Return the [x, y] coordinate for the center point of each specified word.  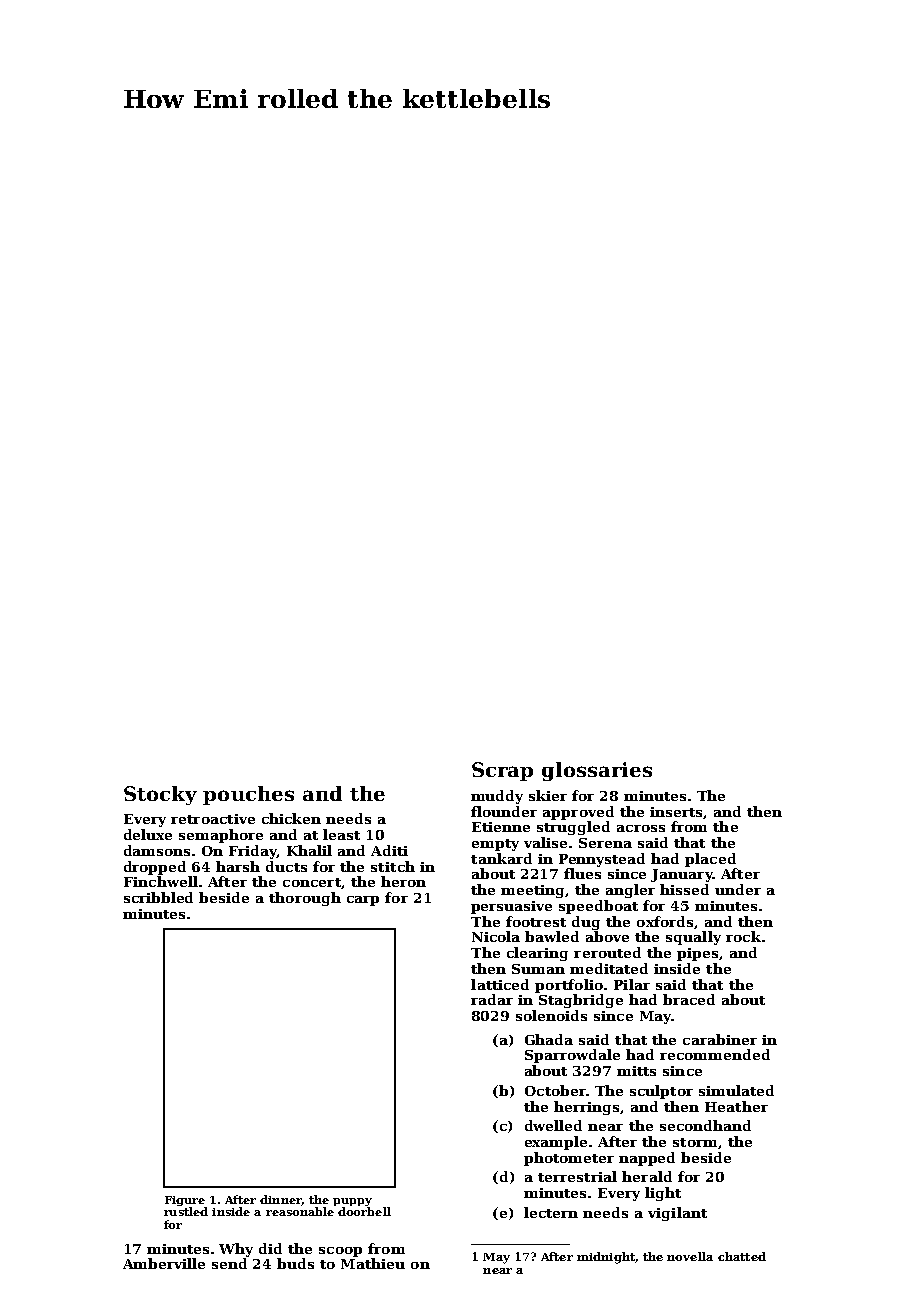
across [641, 828]
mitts [636, 1071]
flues [582, 873]
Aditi [389, 850]
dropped [155, 868]
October [555, 1090]
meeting [533, 891]
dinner [281, 1200]
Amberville [164, 1263]
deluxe [148, 834]
